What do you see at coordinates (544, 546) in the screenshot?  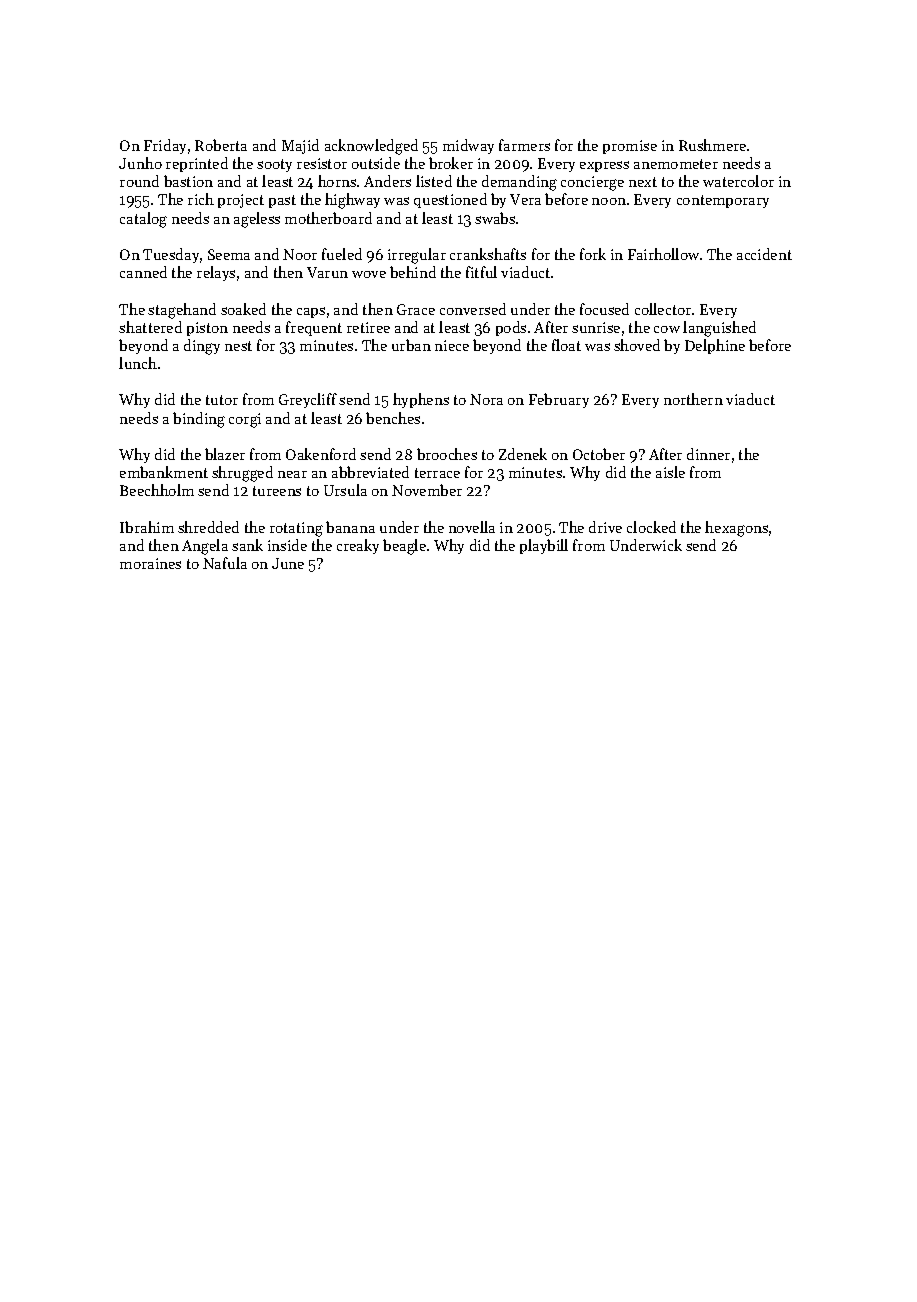 I see `playbill` at bounding box center [544, 546].
